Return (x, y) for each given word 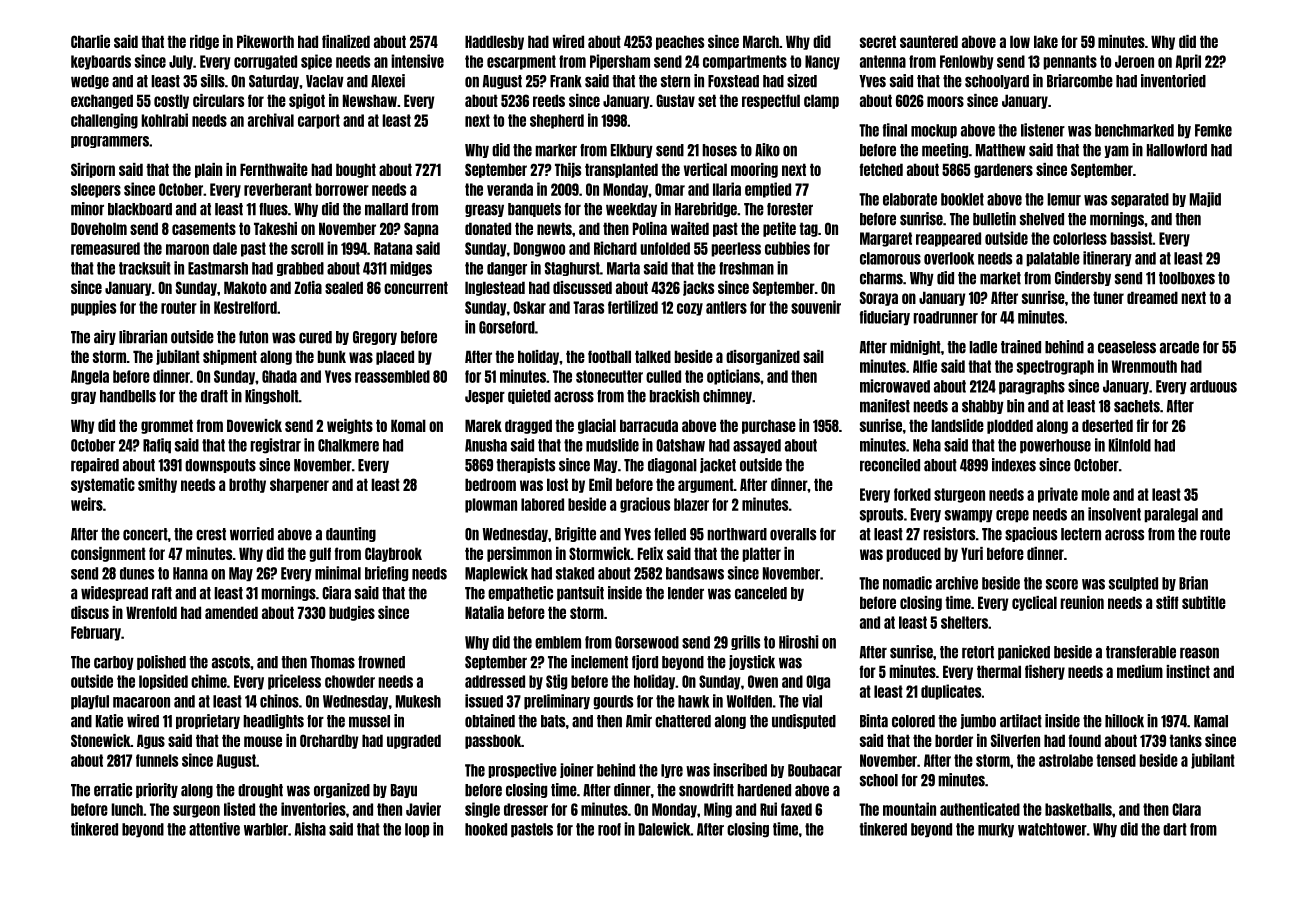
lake (1046, 41)
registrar (275, 446)
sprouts (881, 515)
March (761, 41)
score (1062, 584)
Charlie (90, 41)
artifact (1021, 721)
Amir (639, 721)
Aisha (310, 829)
